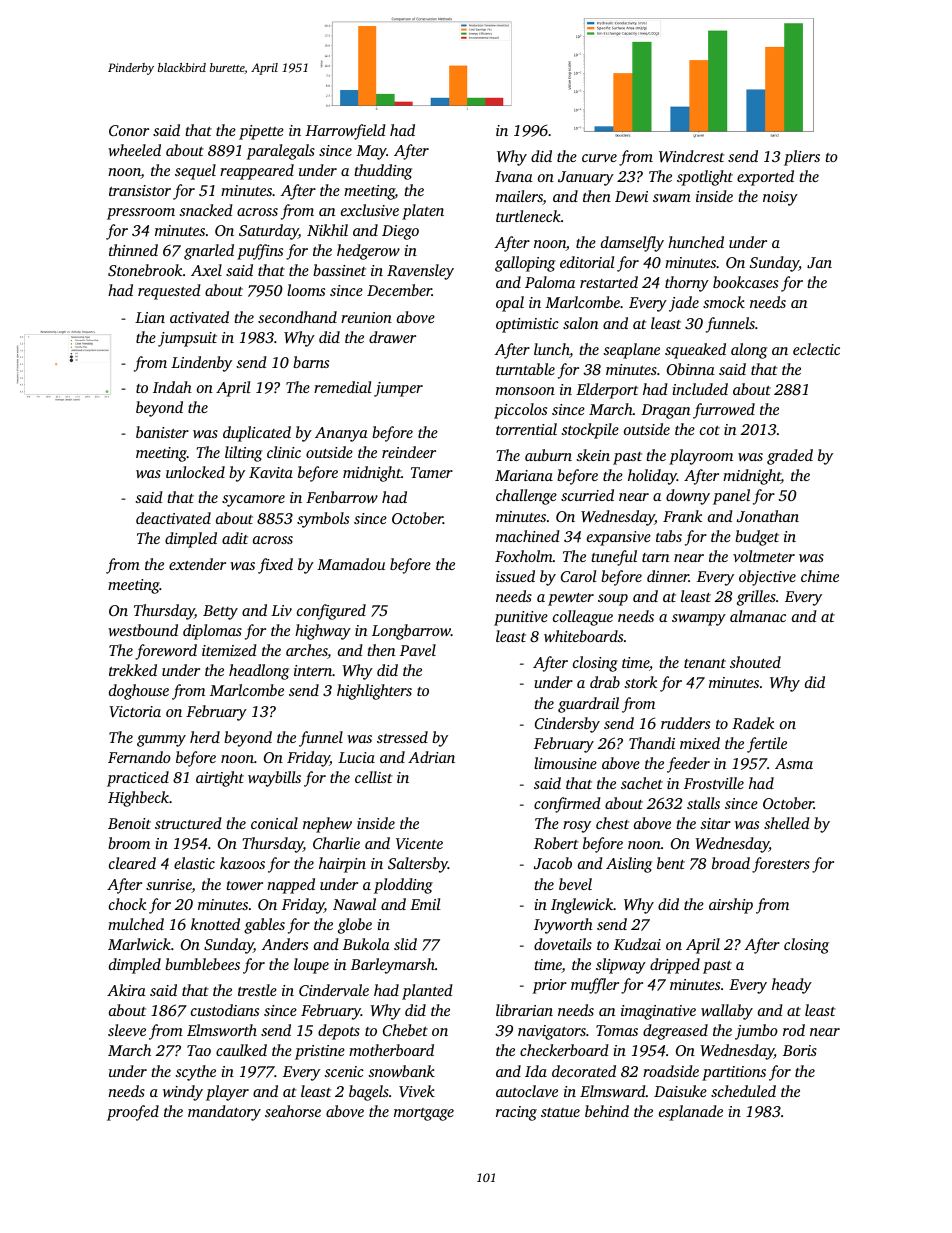 The width and height of the screenshot is (952, 1233). Describe the element at coordinates (703, 803) in the screenshot. I see `stalls` at that location.
